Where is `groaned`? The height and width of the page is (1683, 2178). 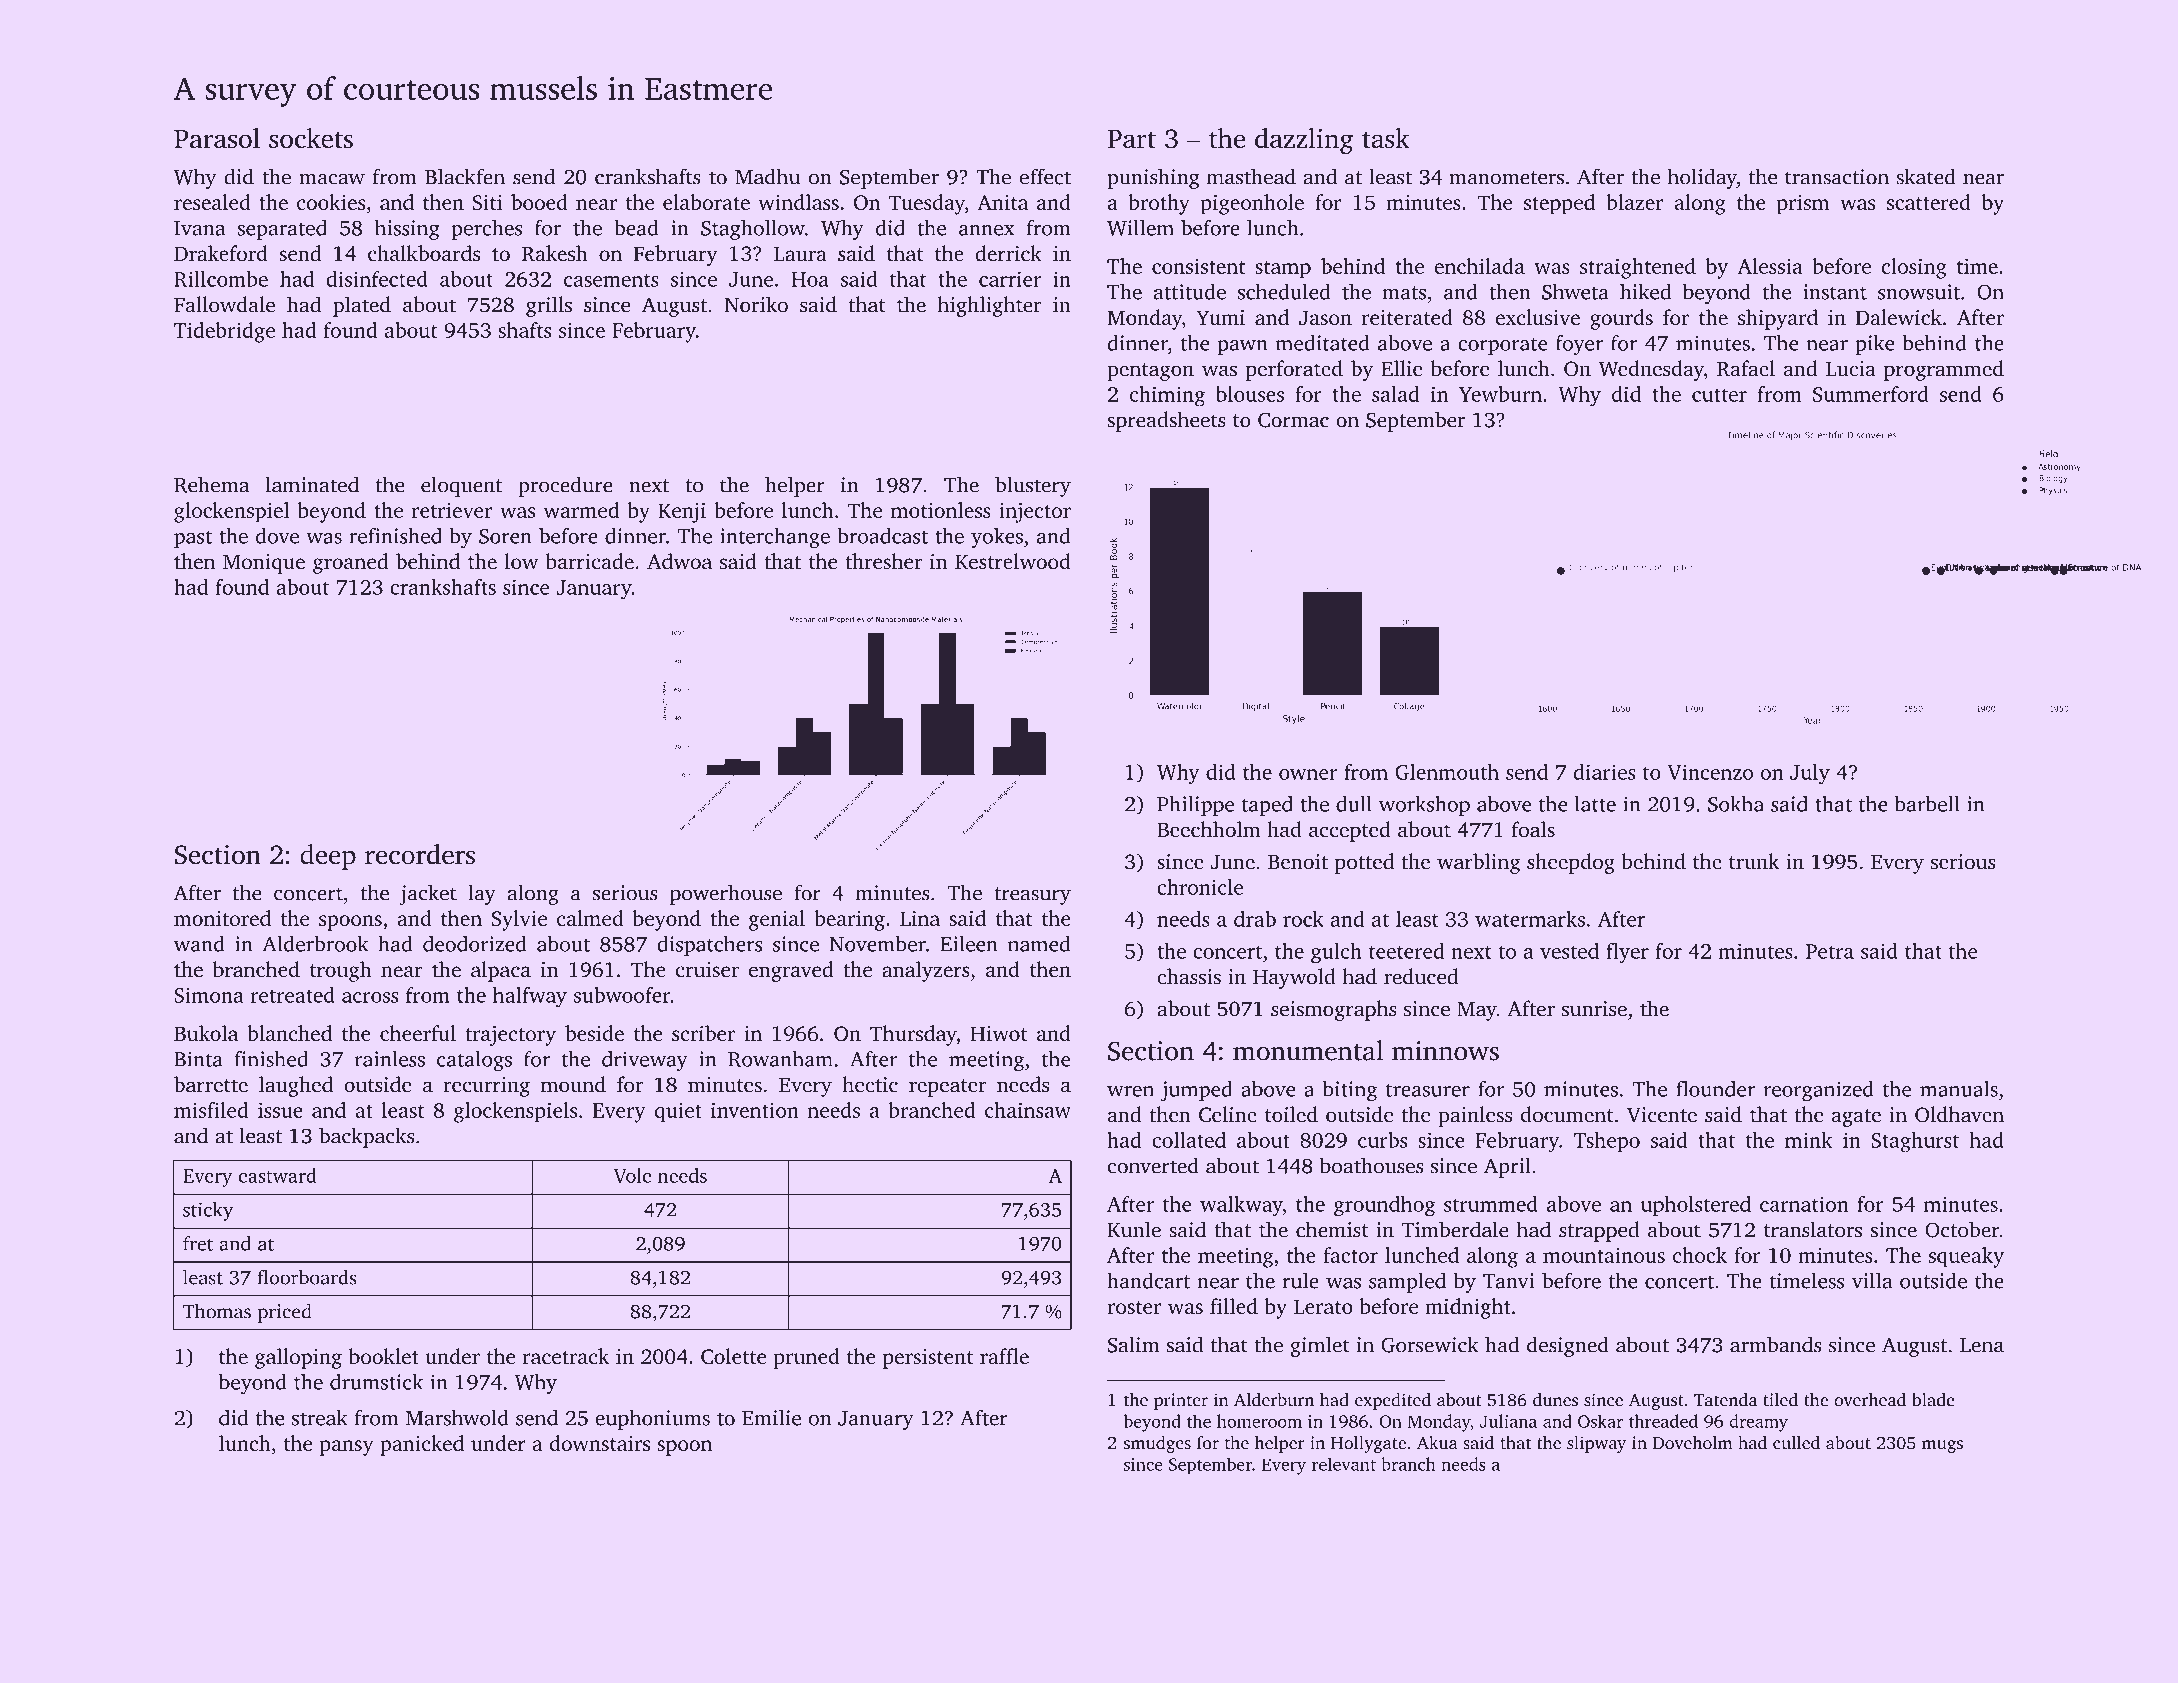
groaned is located at coordinates (350, 563).
